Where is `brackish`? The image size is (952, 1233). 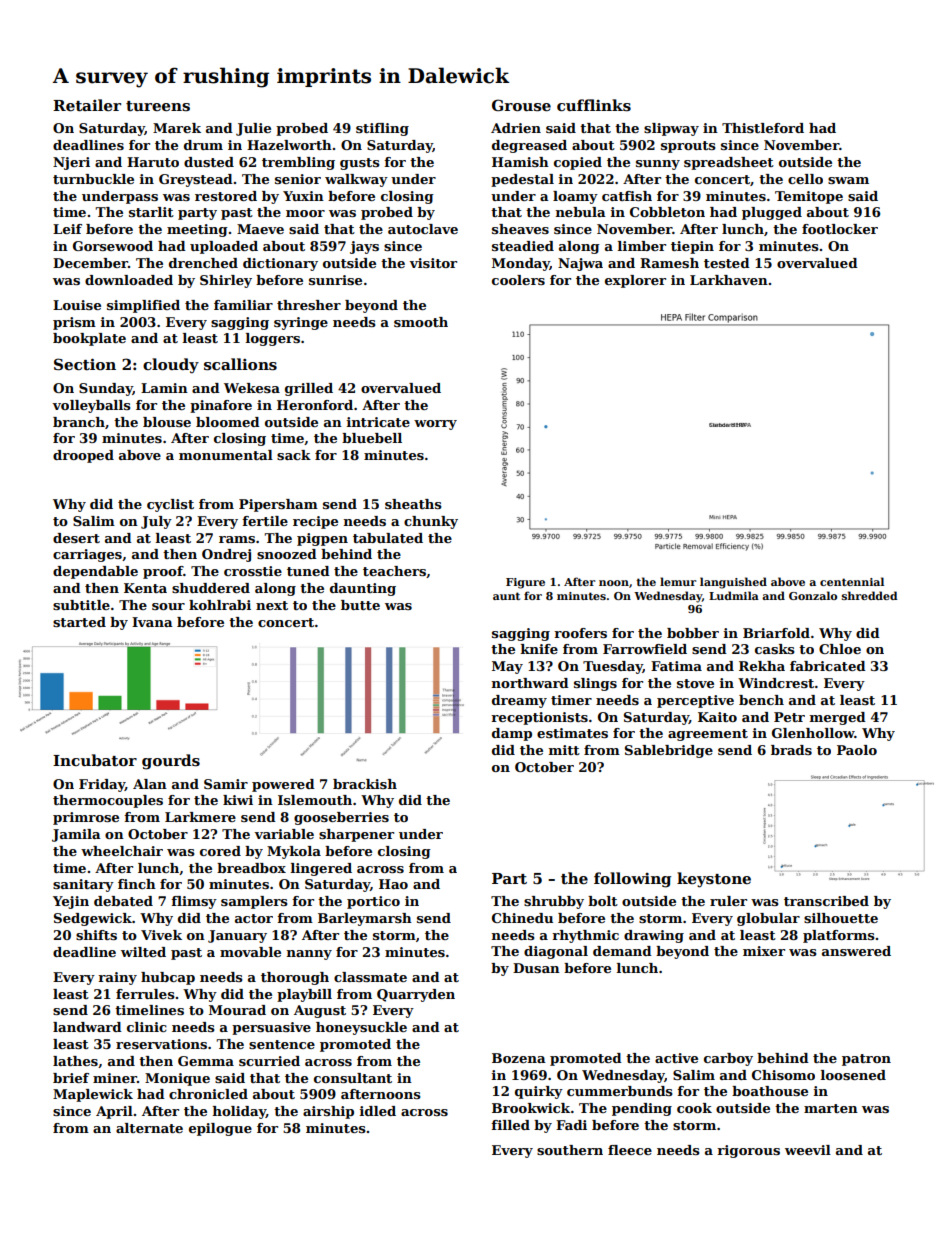 brackish is located at coordinates (365, 784).
